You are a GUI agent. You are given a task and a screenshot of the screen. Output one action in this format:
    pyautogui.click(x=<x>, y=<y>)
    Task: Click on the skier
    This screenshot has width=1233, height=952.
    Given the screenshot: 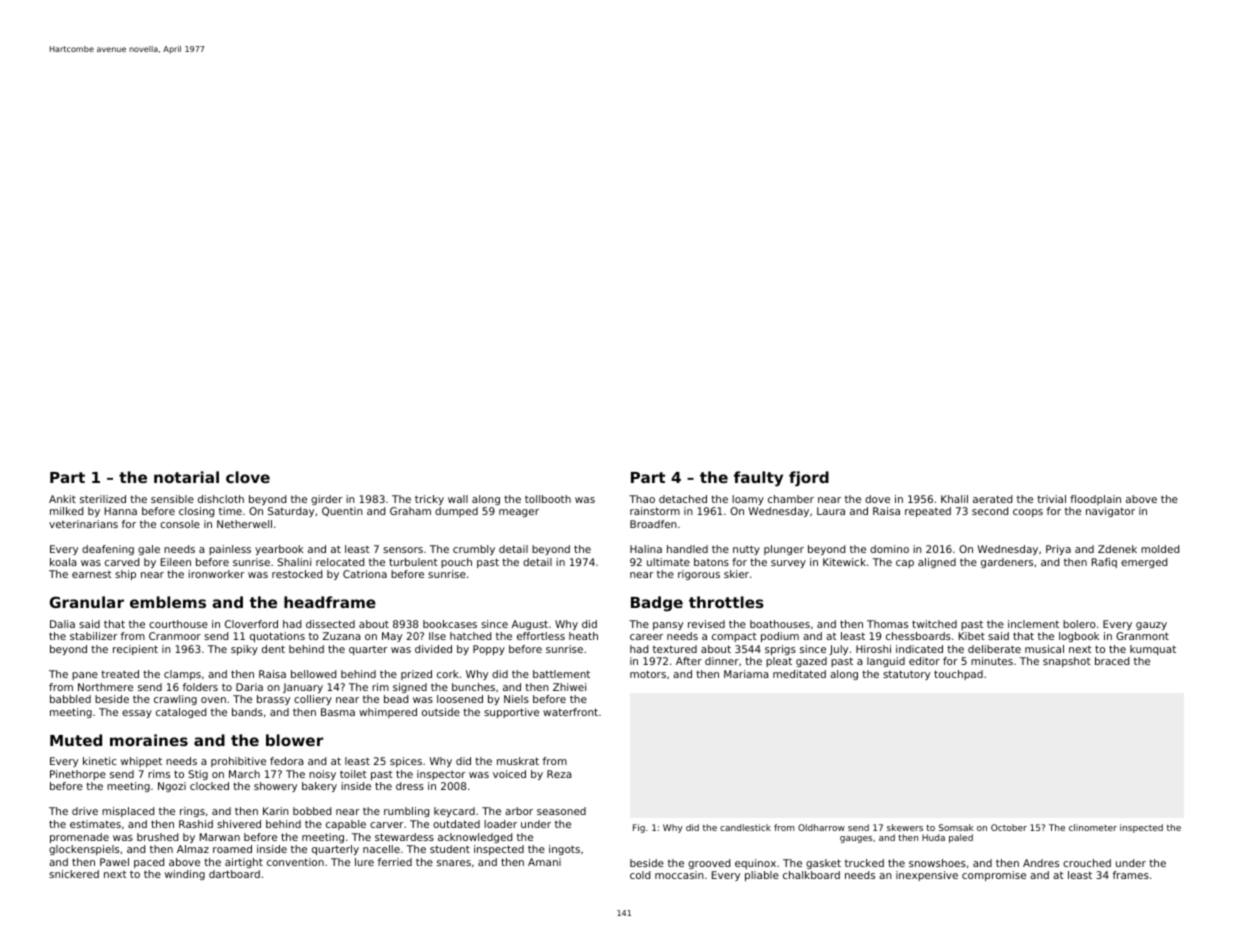 What is the action you would take?
    pyautogui.click(x=736, y=574)
